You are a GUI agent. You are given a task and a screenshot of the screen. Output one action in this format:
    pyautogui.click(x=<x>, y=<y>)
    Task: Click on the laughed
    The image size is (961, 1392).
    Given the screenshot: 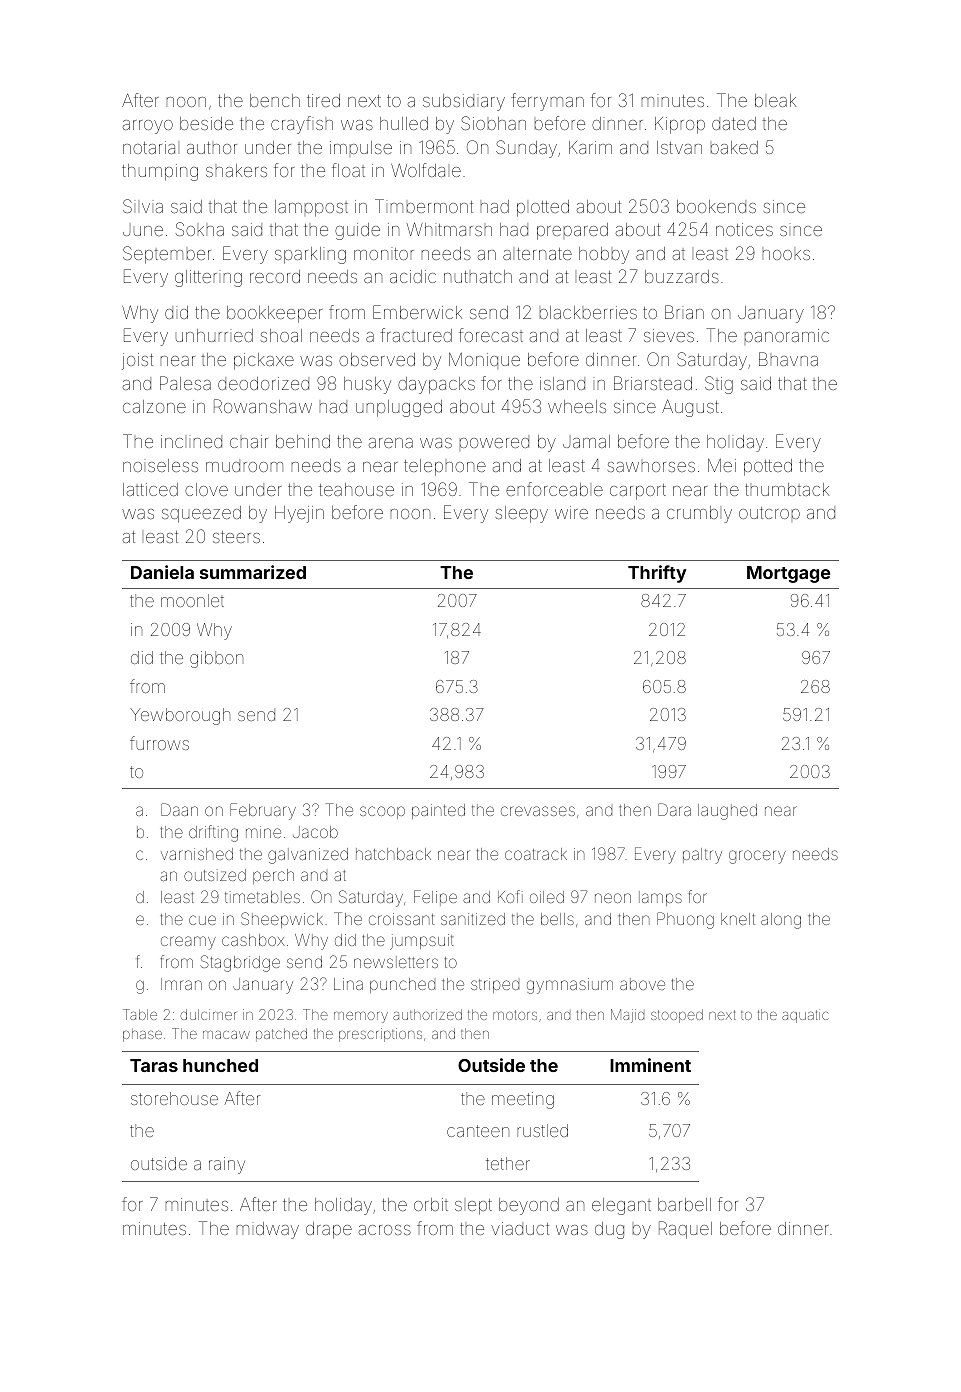 What is the action you would take?
    pyautogui.click(x=727, y=812)
